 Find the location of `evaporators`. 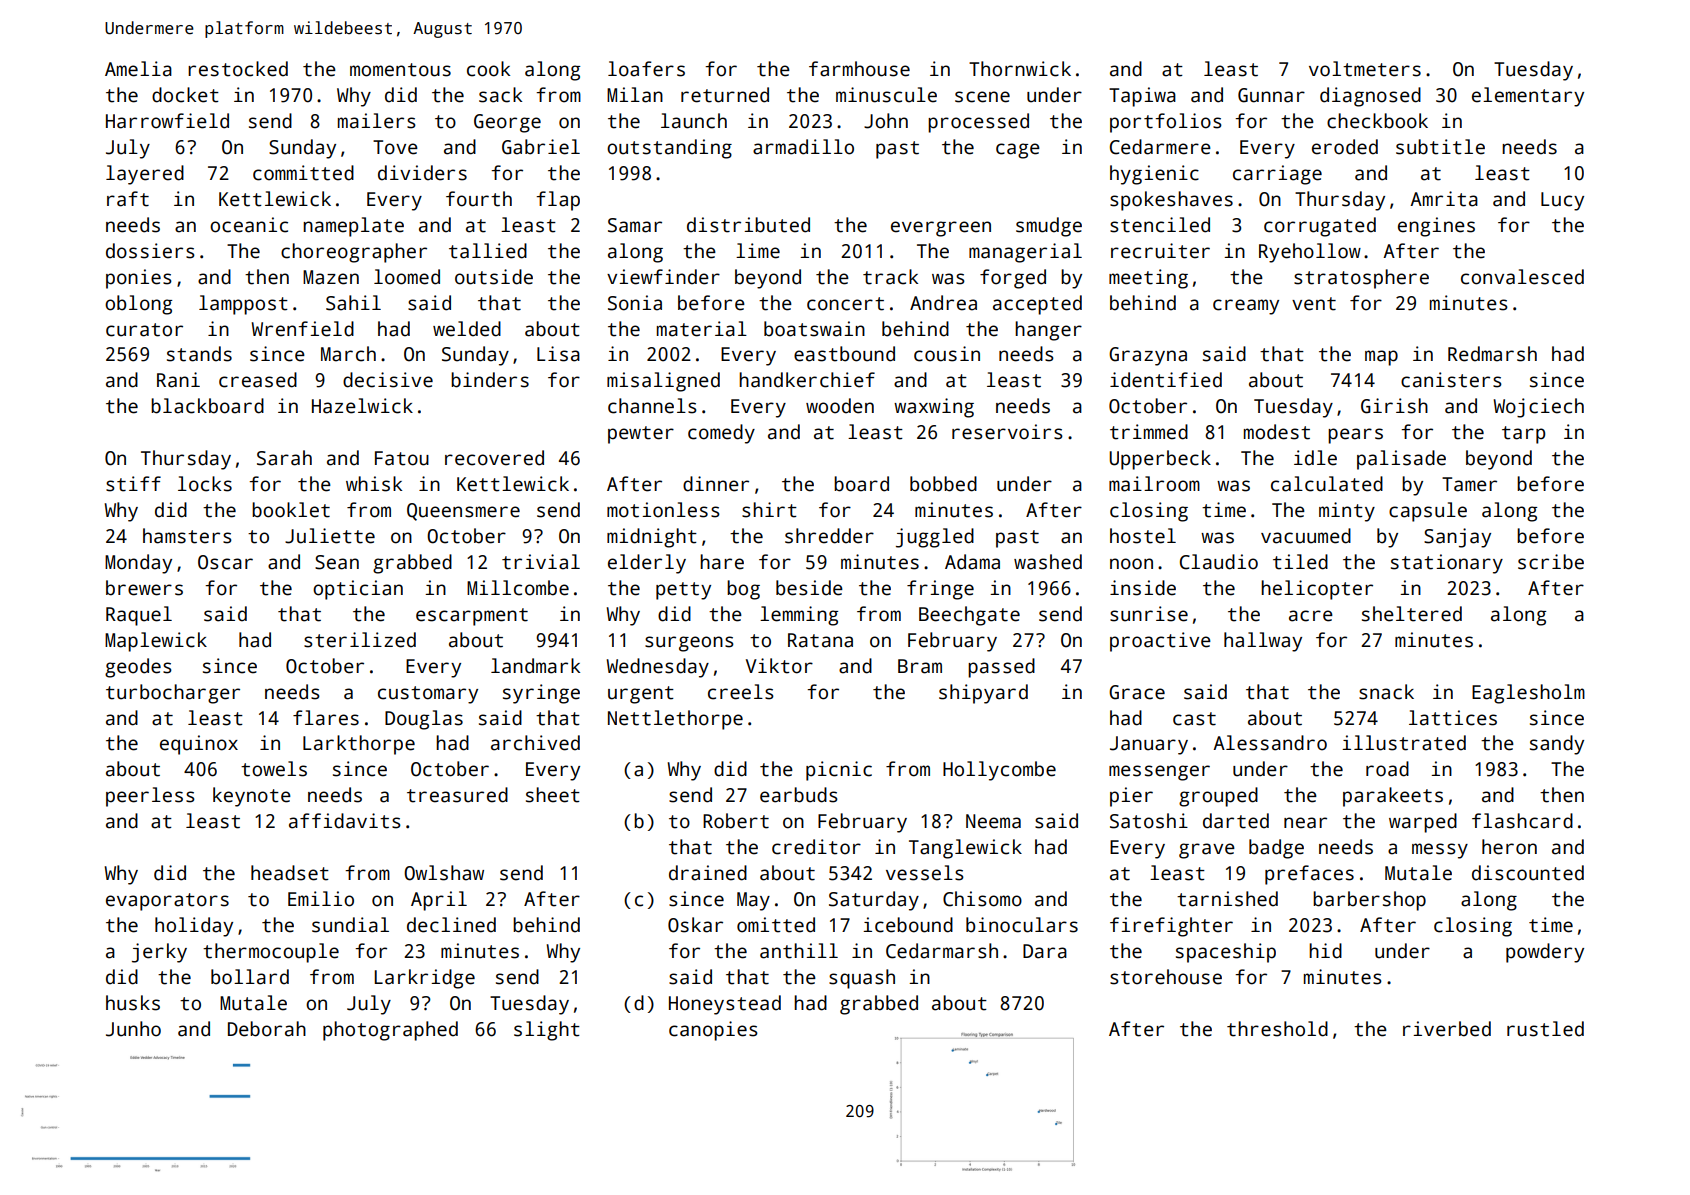

evaporators is located at coordinates (167, 902).
